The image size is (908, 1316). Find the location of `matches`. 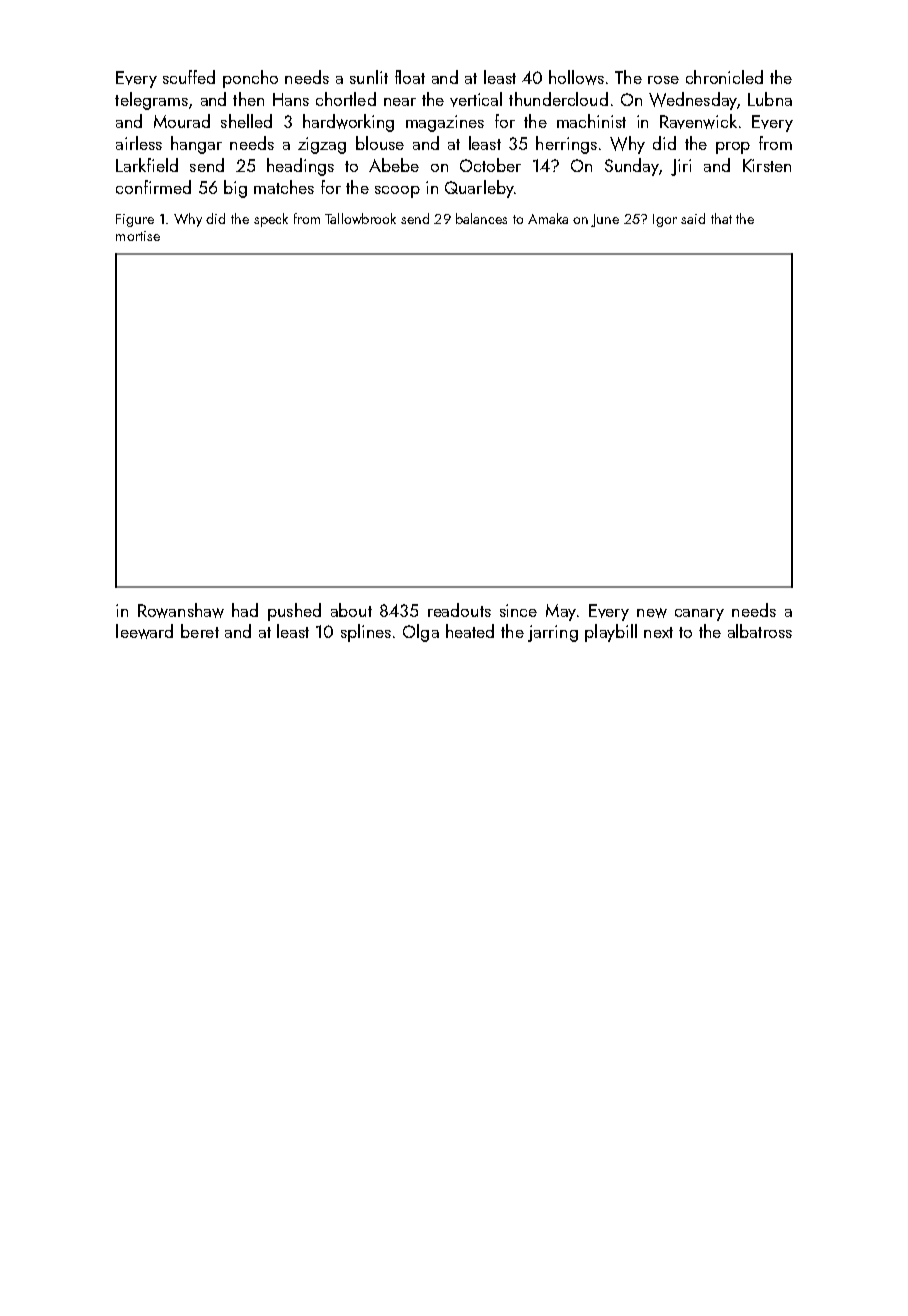

matches is located at coordinates (284, 187).
